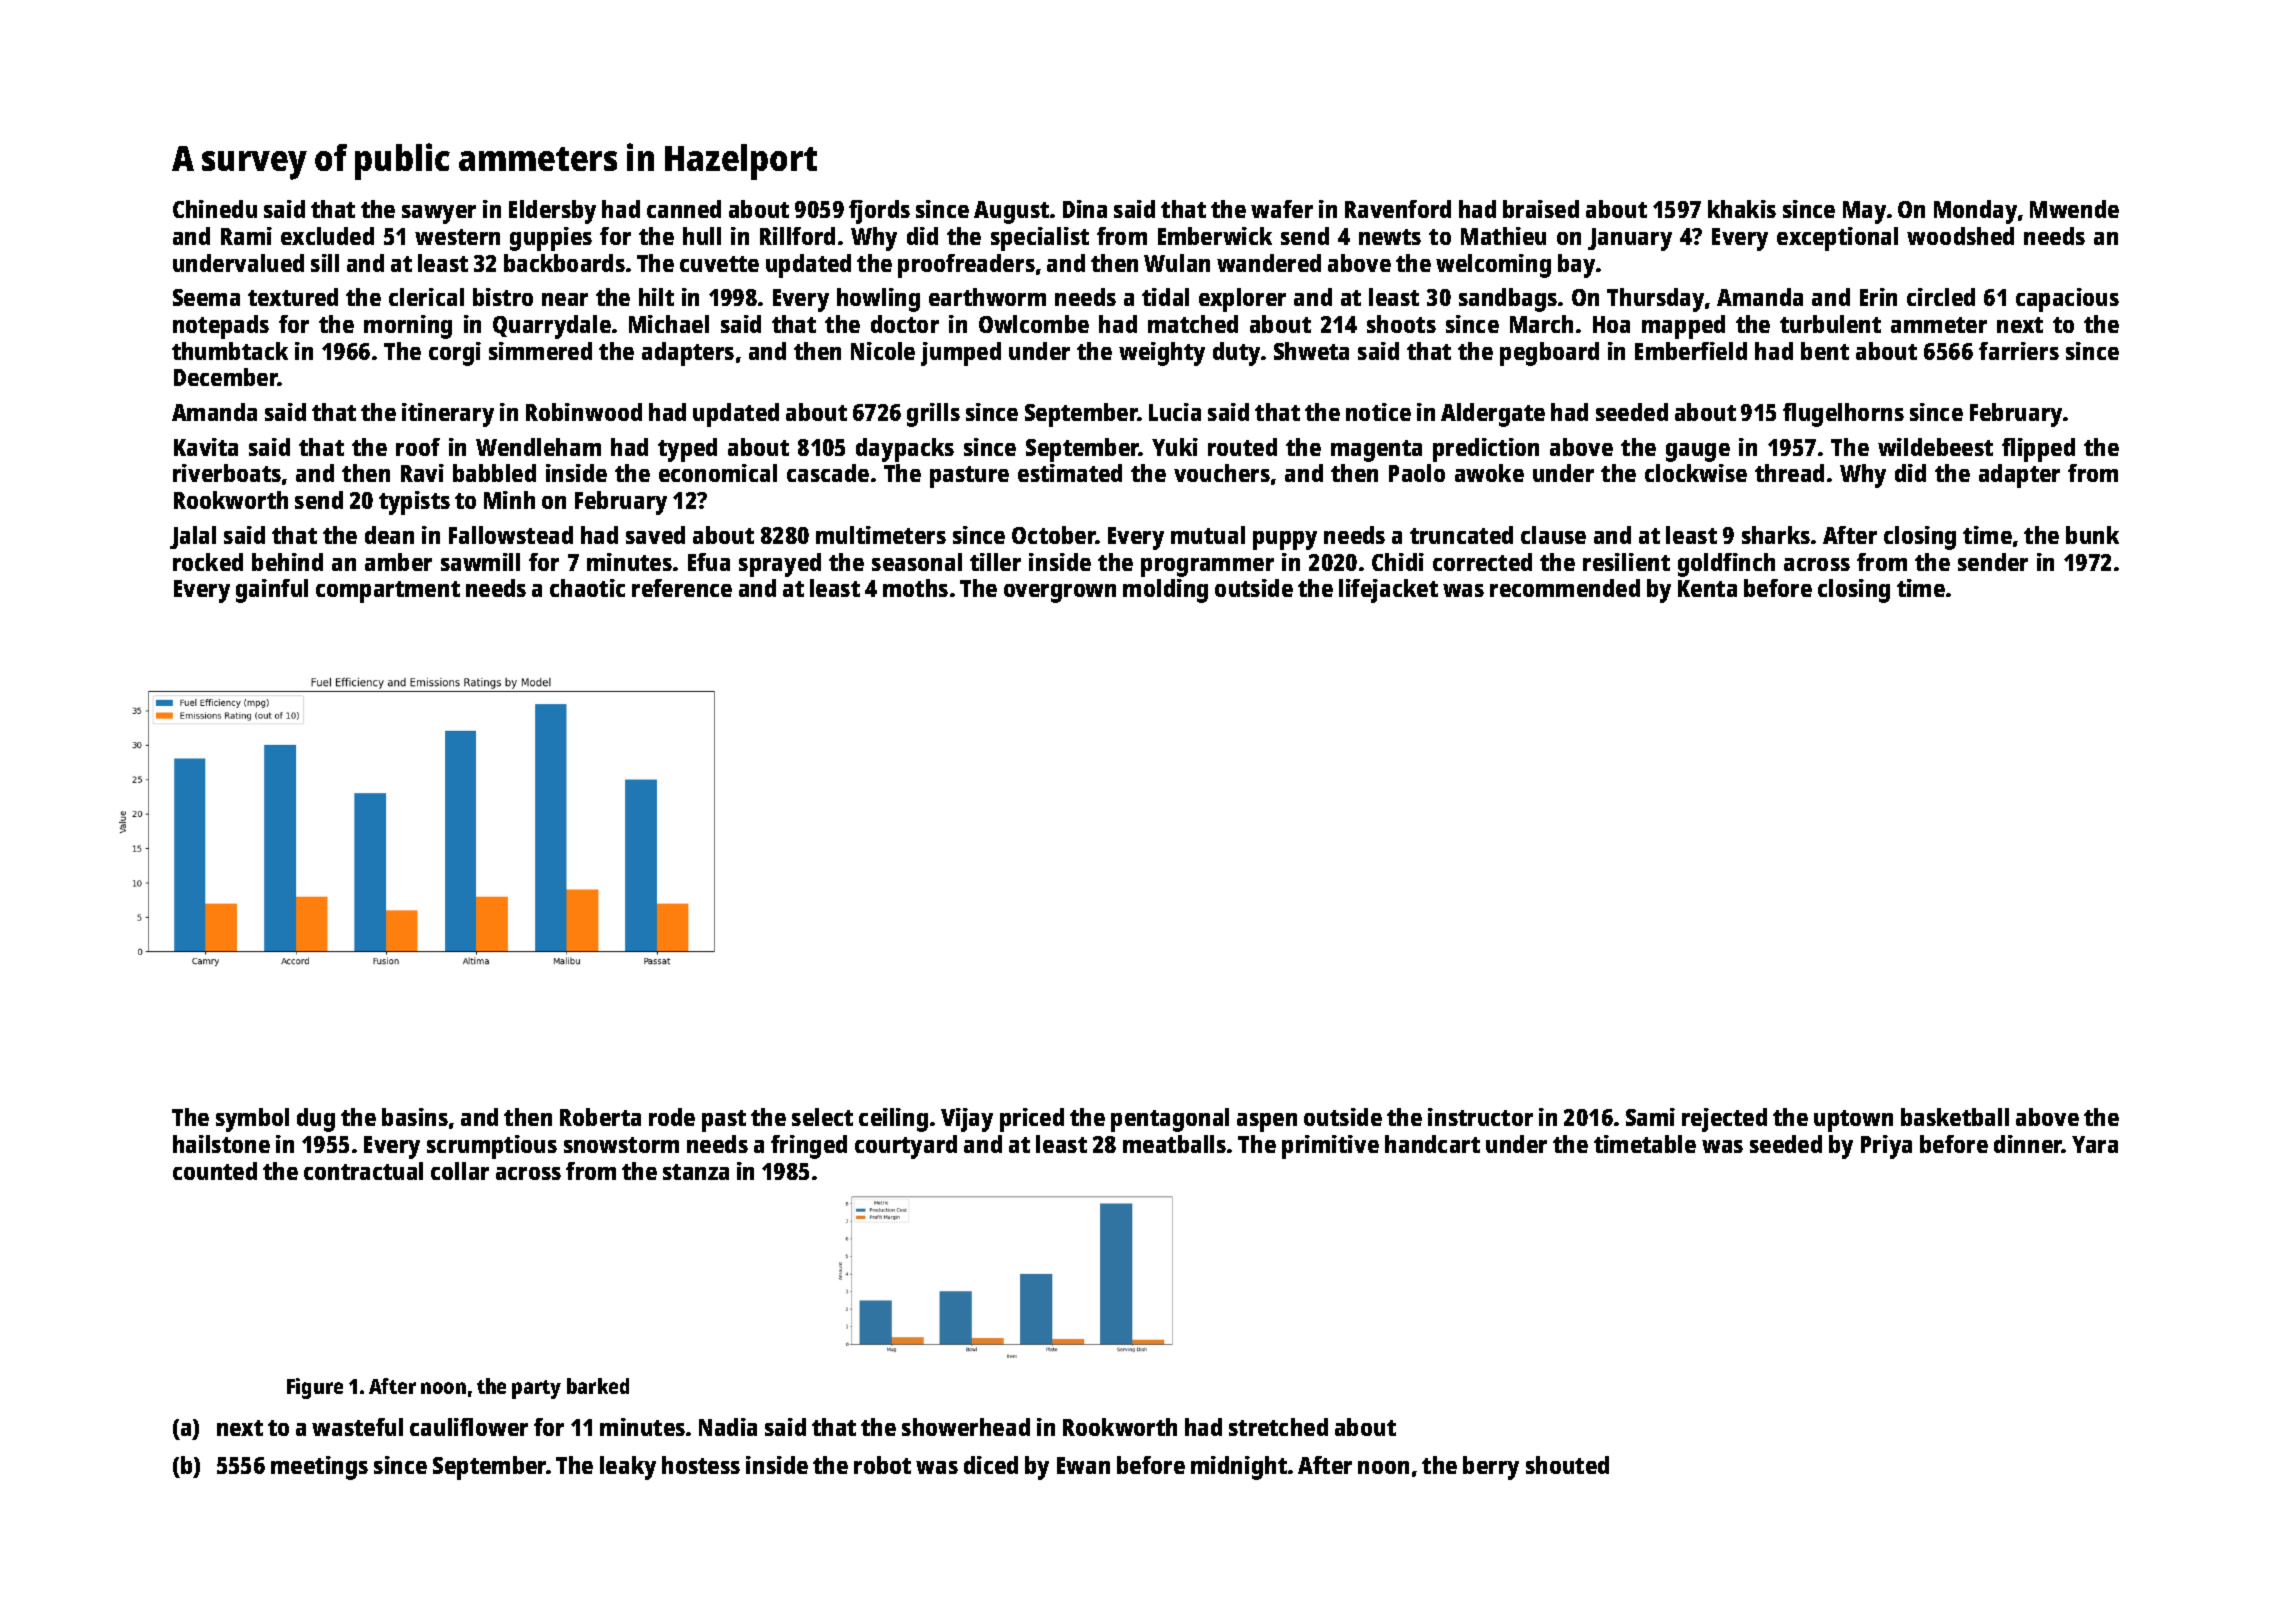  What do you see at coordinates (1567, 1465) in the screenshot?
I see `shouted` at bounding box center [1567, 1465].
